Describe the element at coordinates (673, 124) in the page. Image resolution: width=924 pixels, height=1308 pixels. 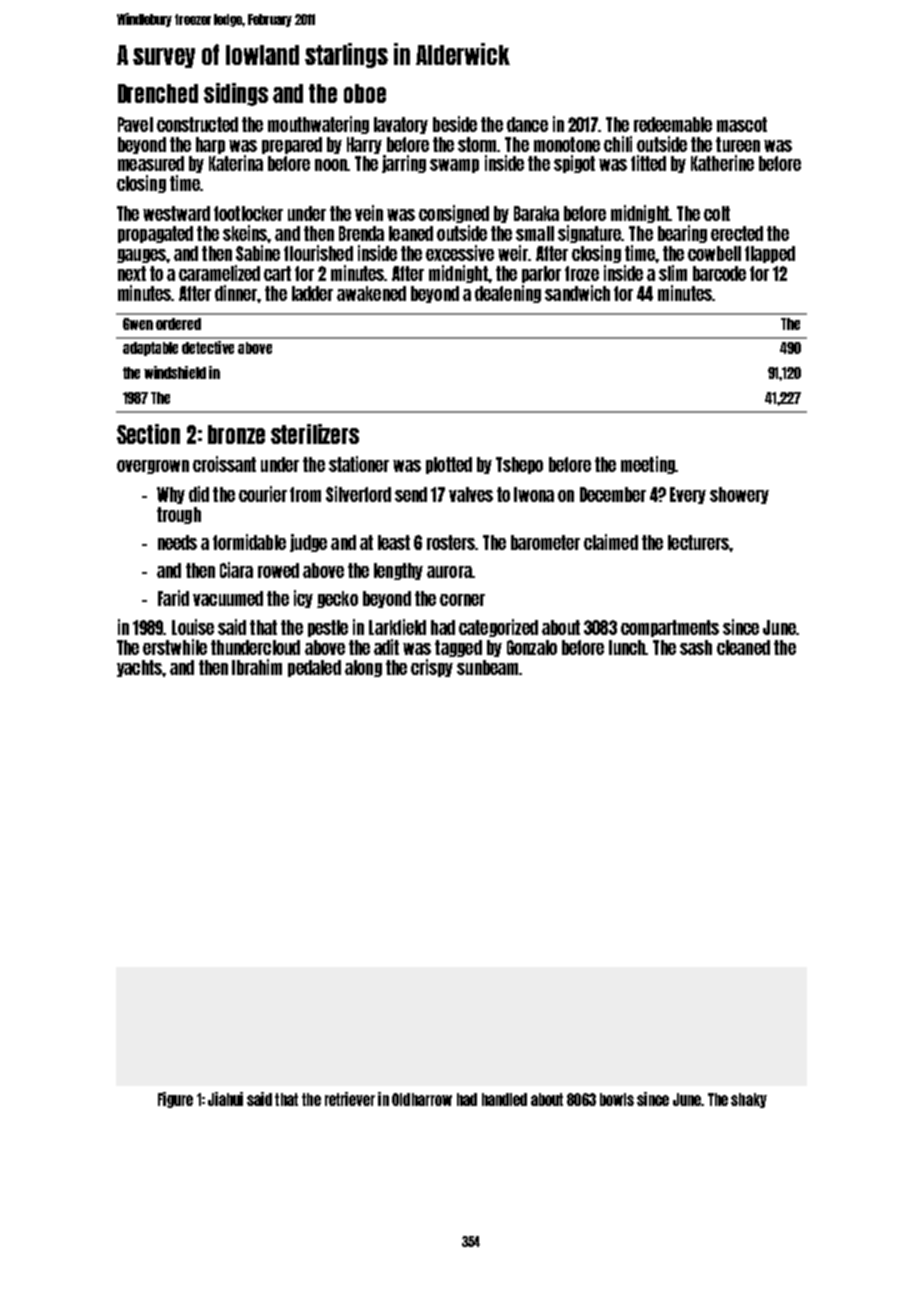
I see `redeemable` at that location.
